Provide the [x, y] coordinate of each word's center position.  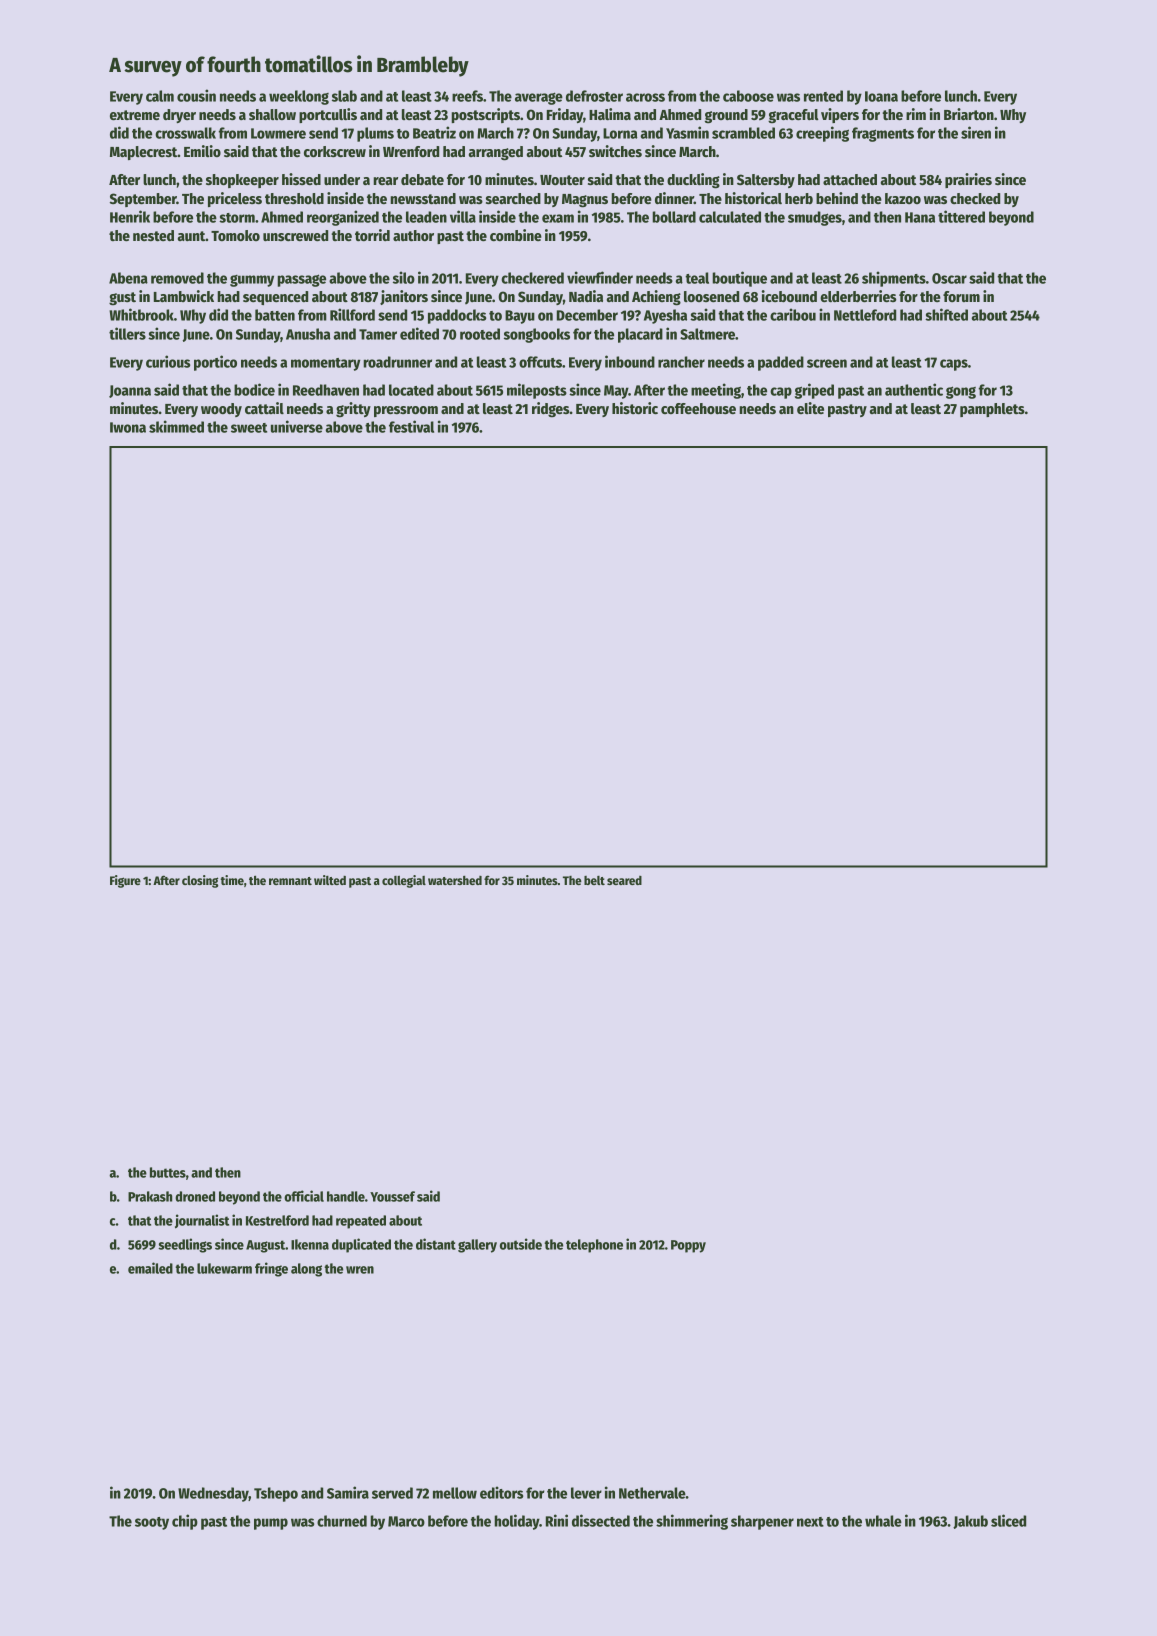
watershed [455, 880]
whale [883, 1521]
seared [624, 880]
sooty [152, 1523]
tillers [127, 333]
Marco [406, 1521]
